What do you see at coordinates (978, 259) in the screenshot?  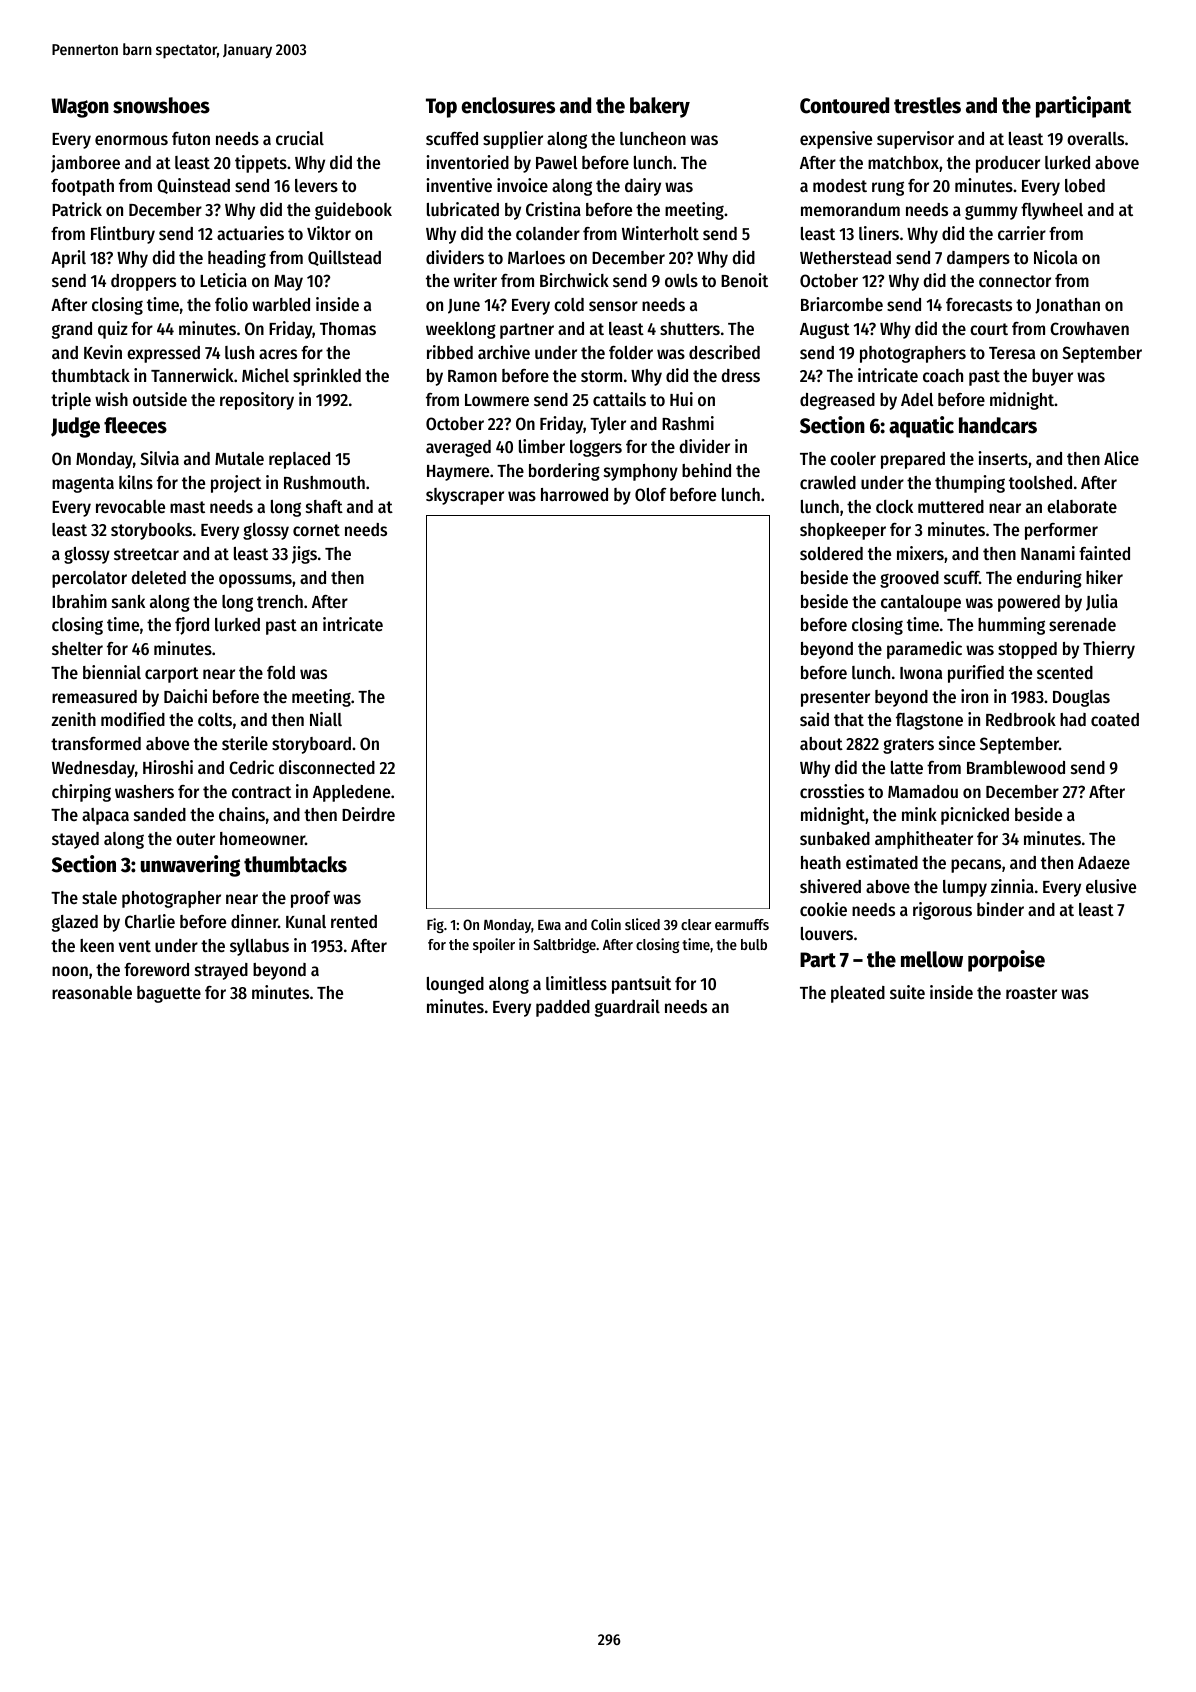 I see `dampers` at bounding box center [978, 259].
